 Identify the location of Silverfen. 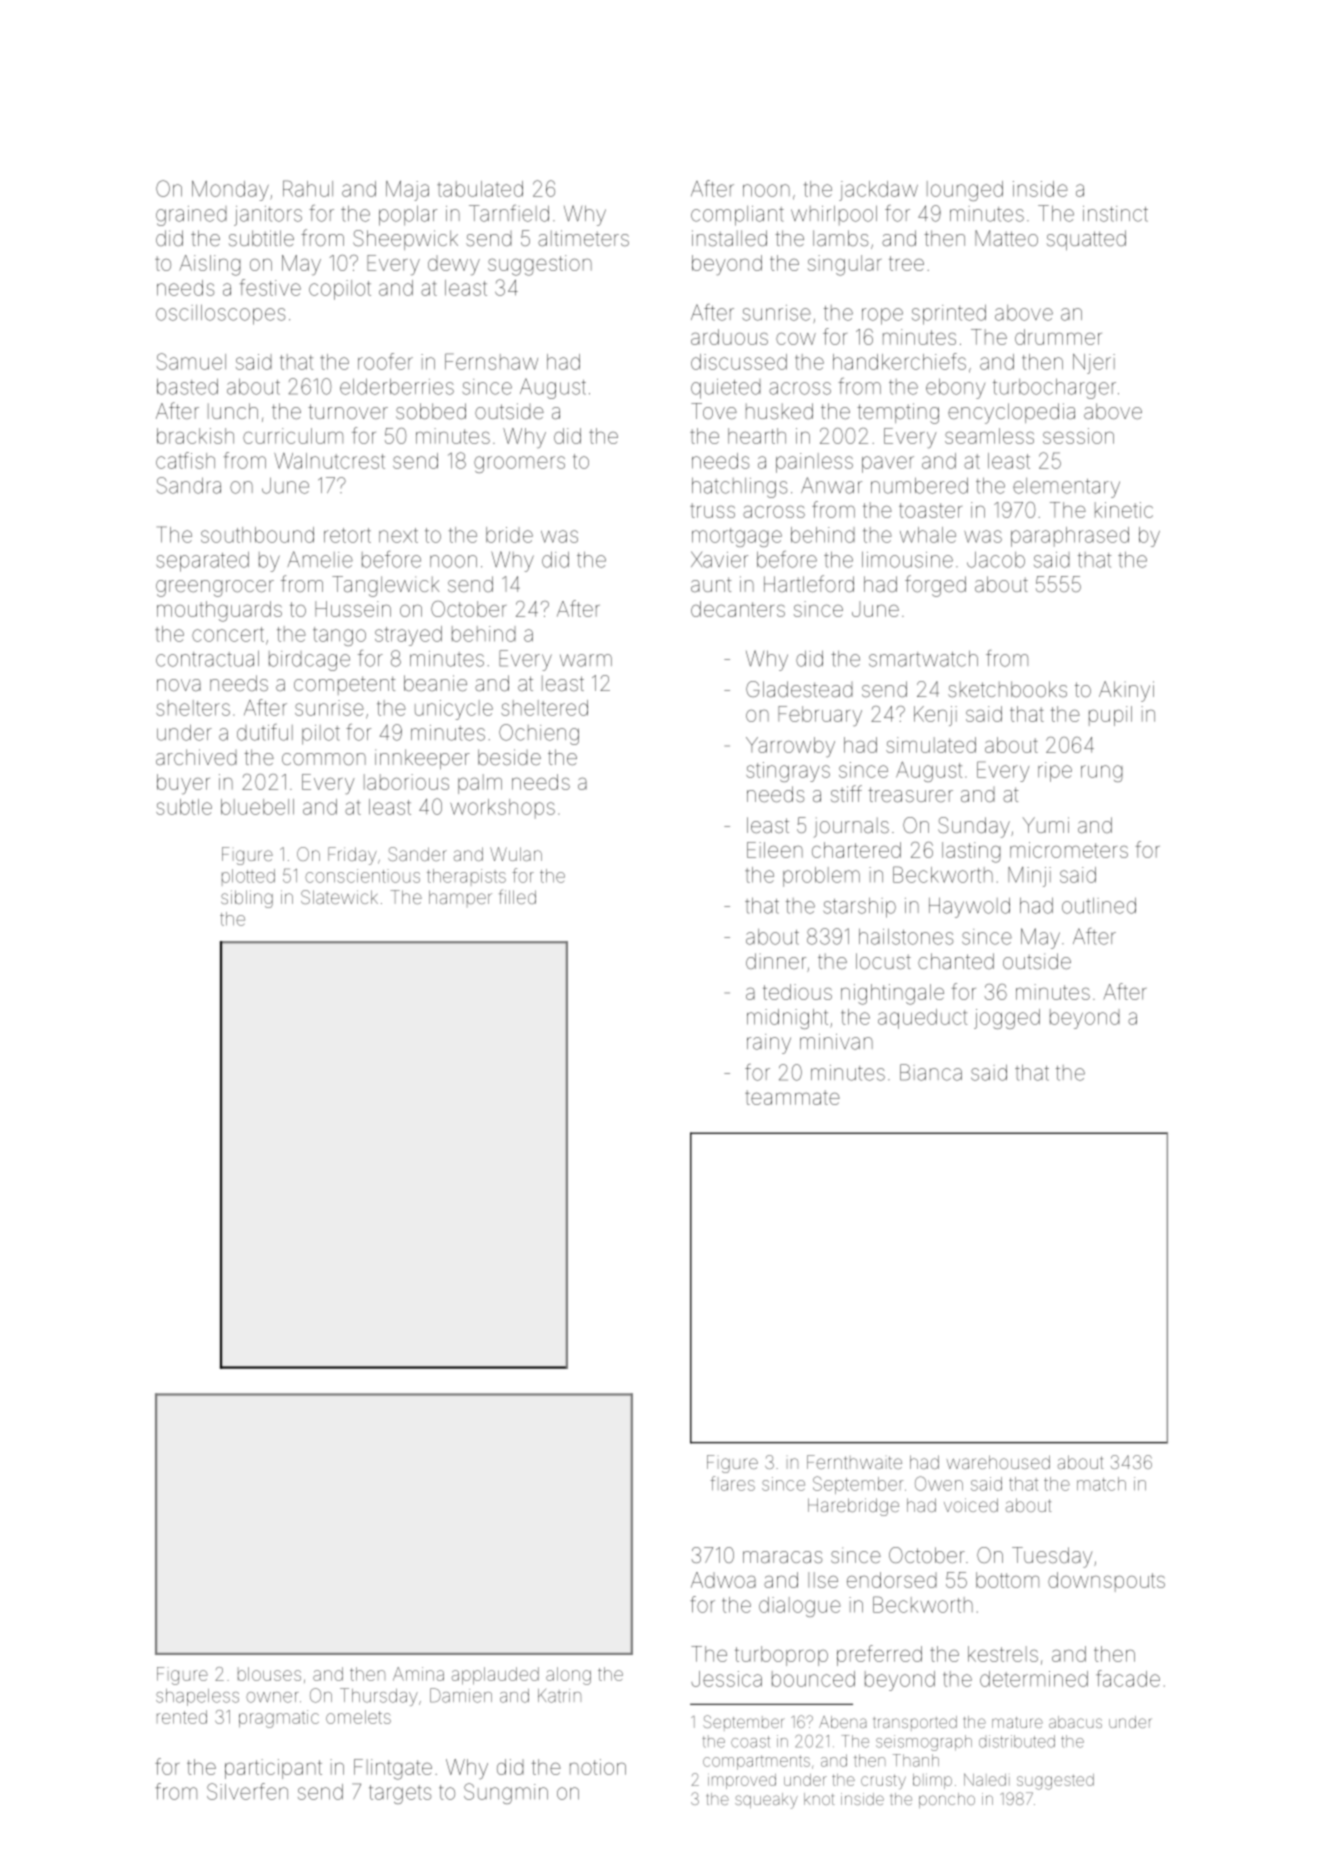
(247, 1791).
